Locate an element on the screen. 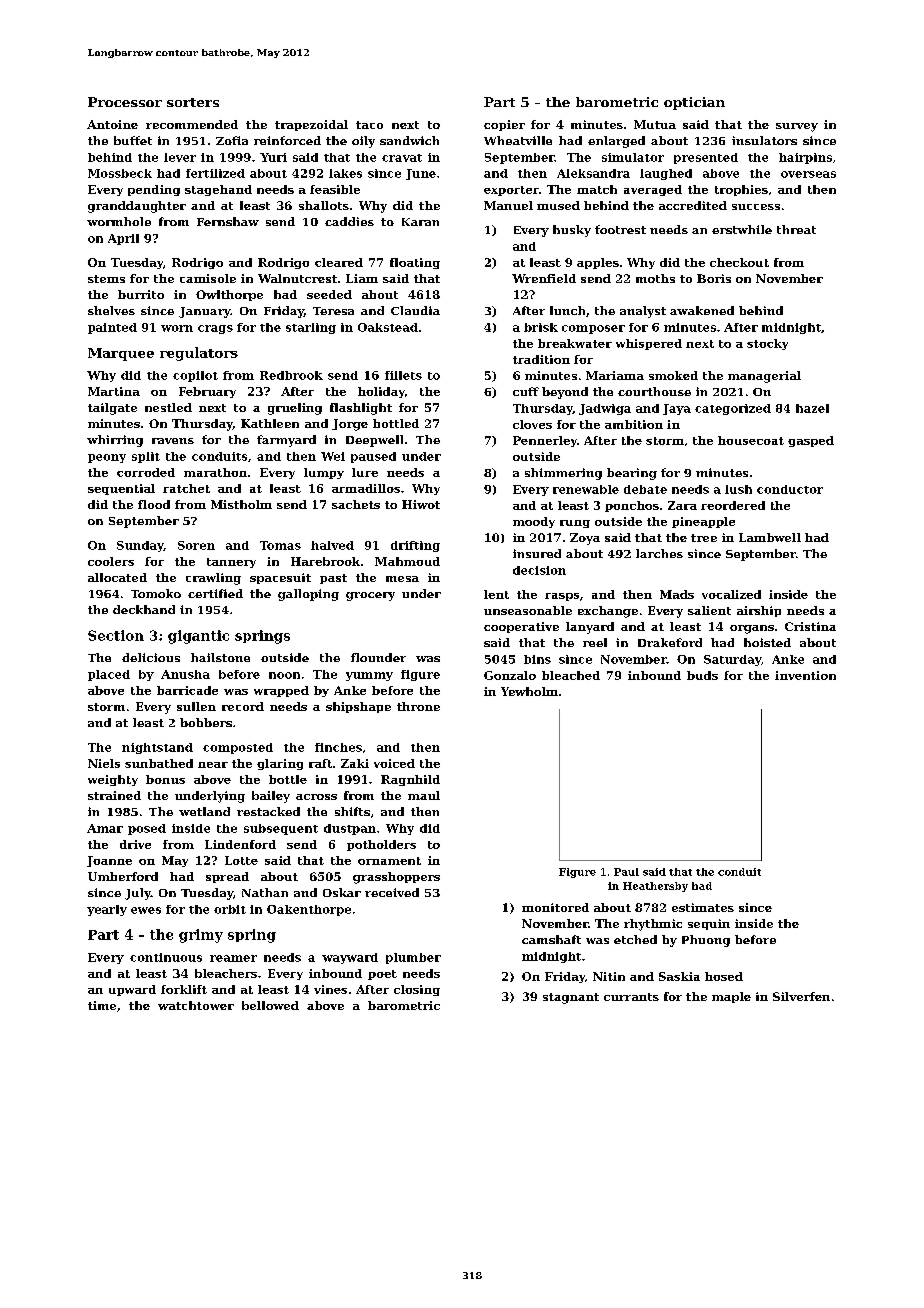 The height and width of the screenshot is (1308, 924). moody is located at coordinates (534, 522).
